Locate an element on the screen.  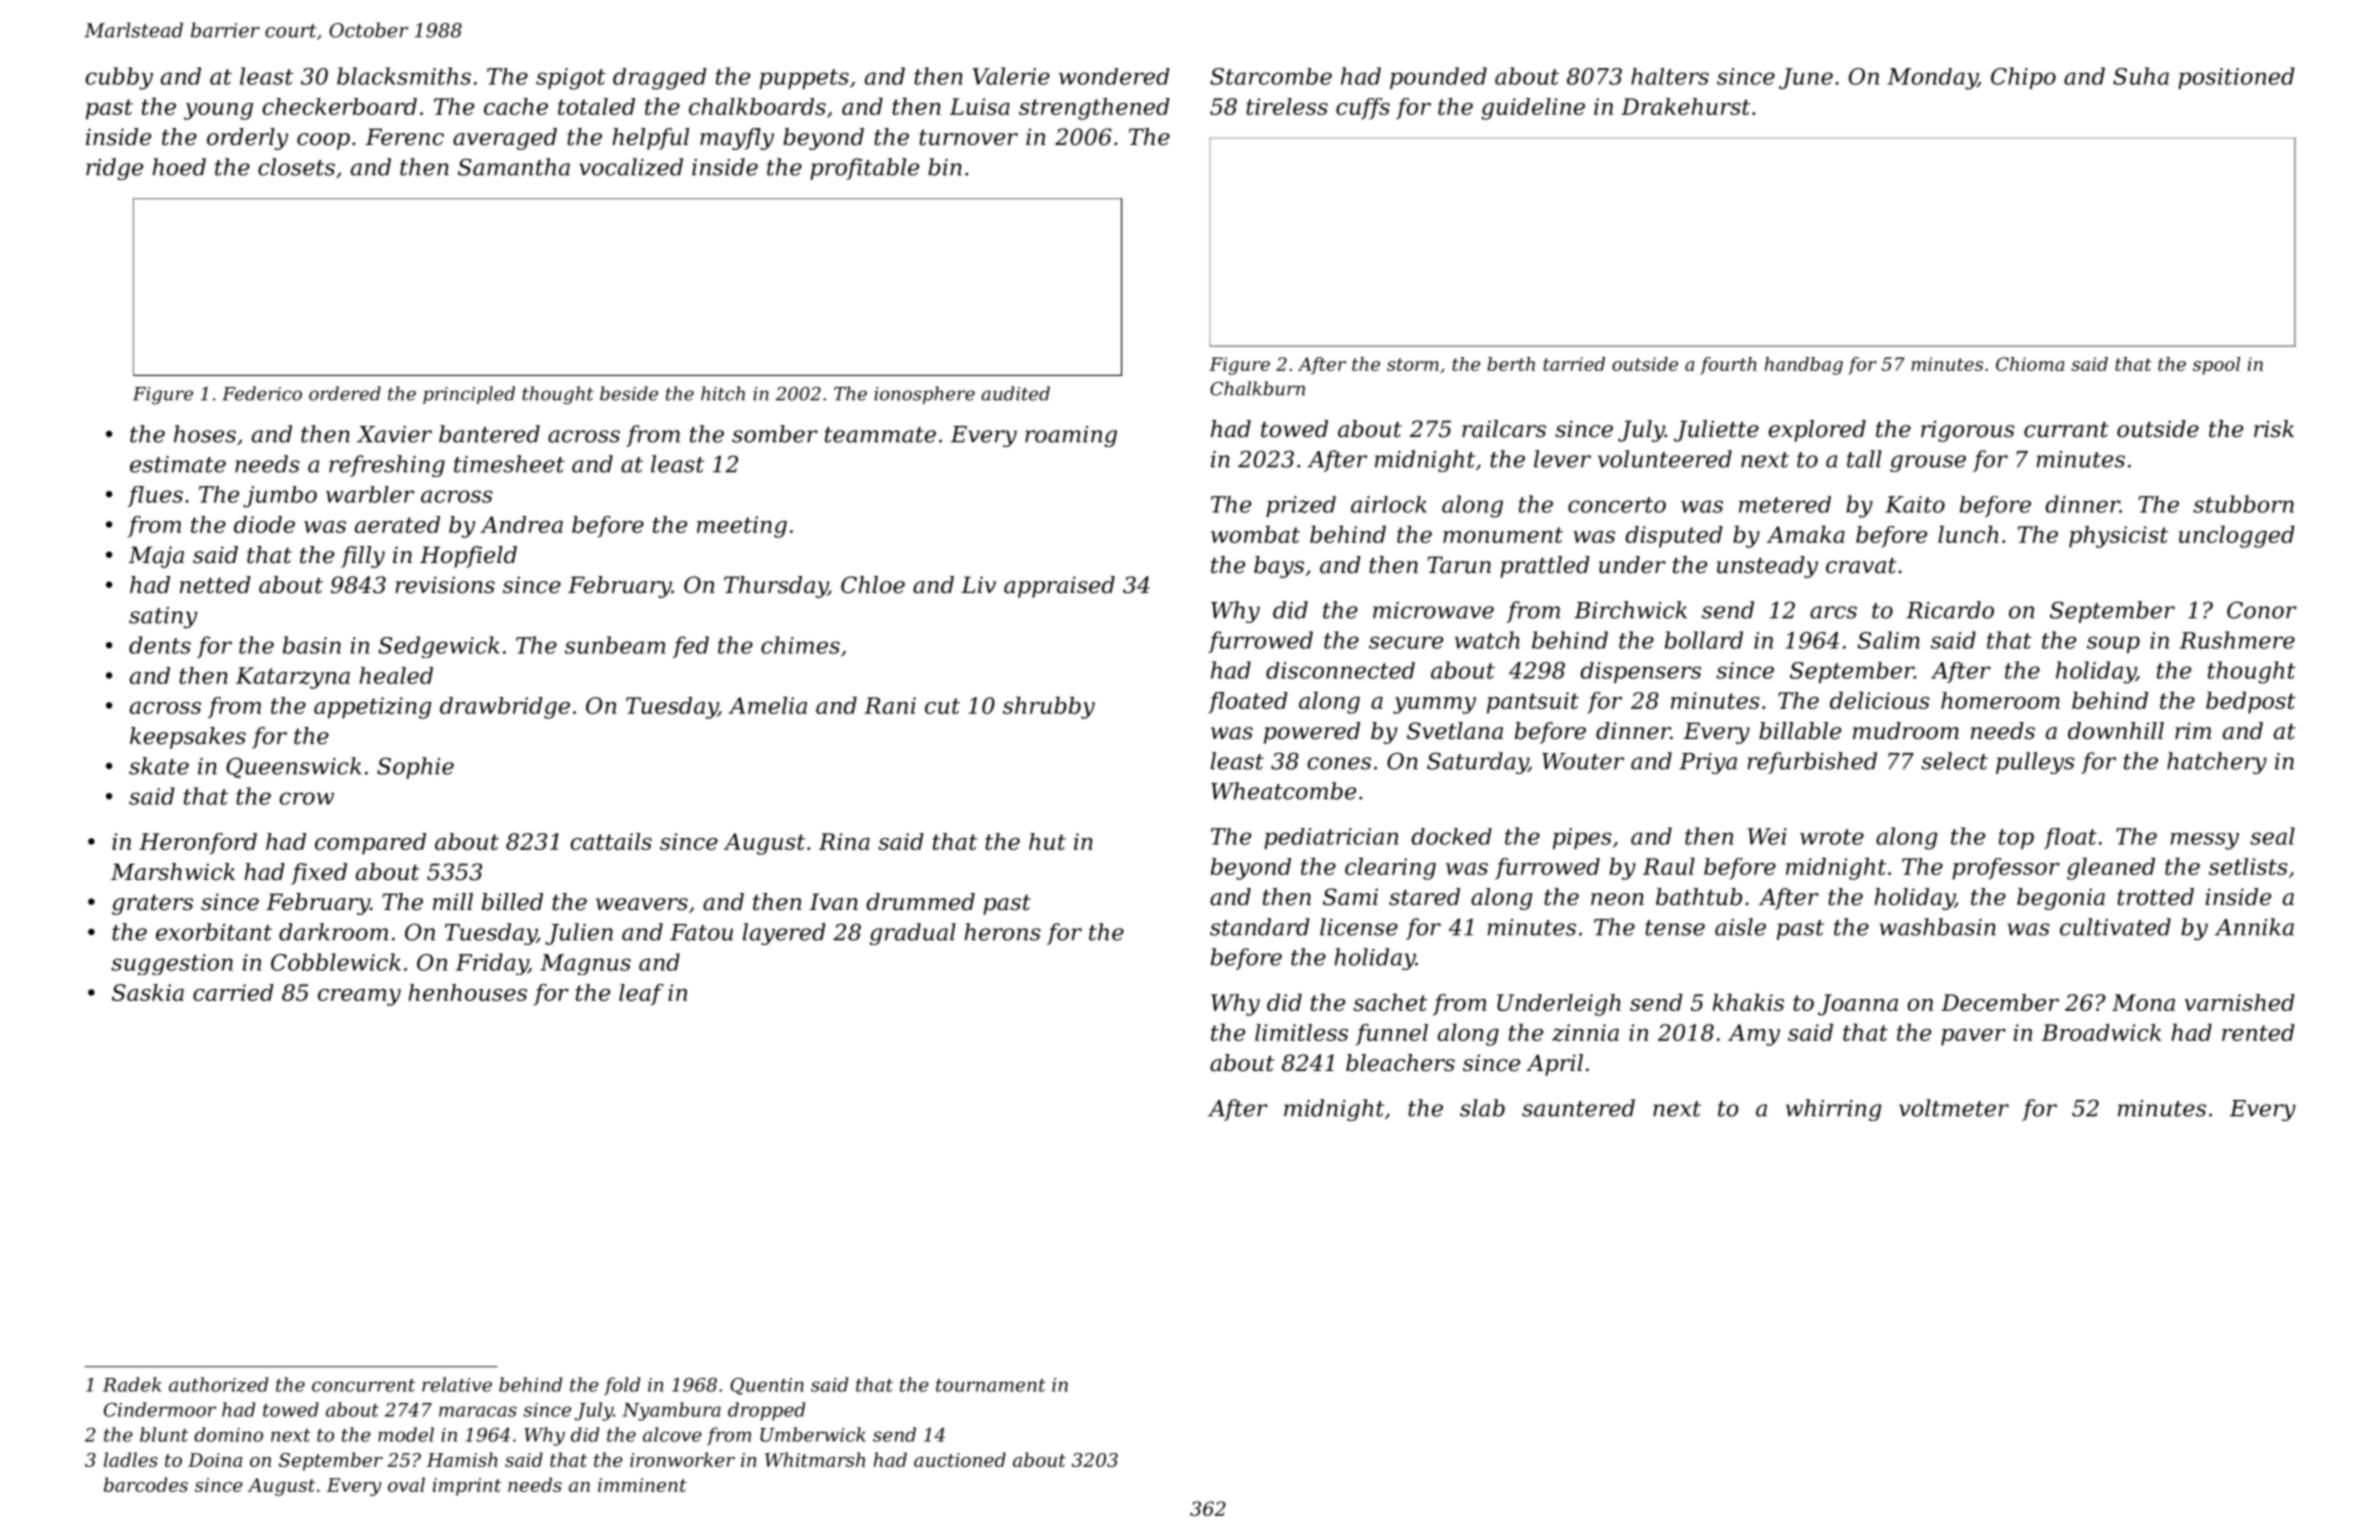
graters is located at coordinates (152, 905).
